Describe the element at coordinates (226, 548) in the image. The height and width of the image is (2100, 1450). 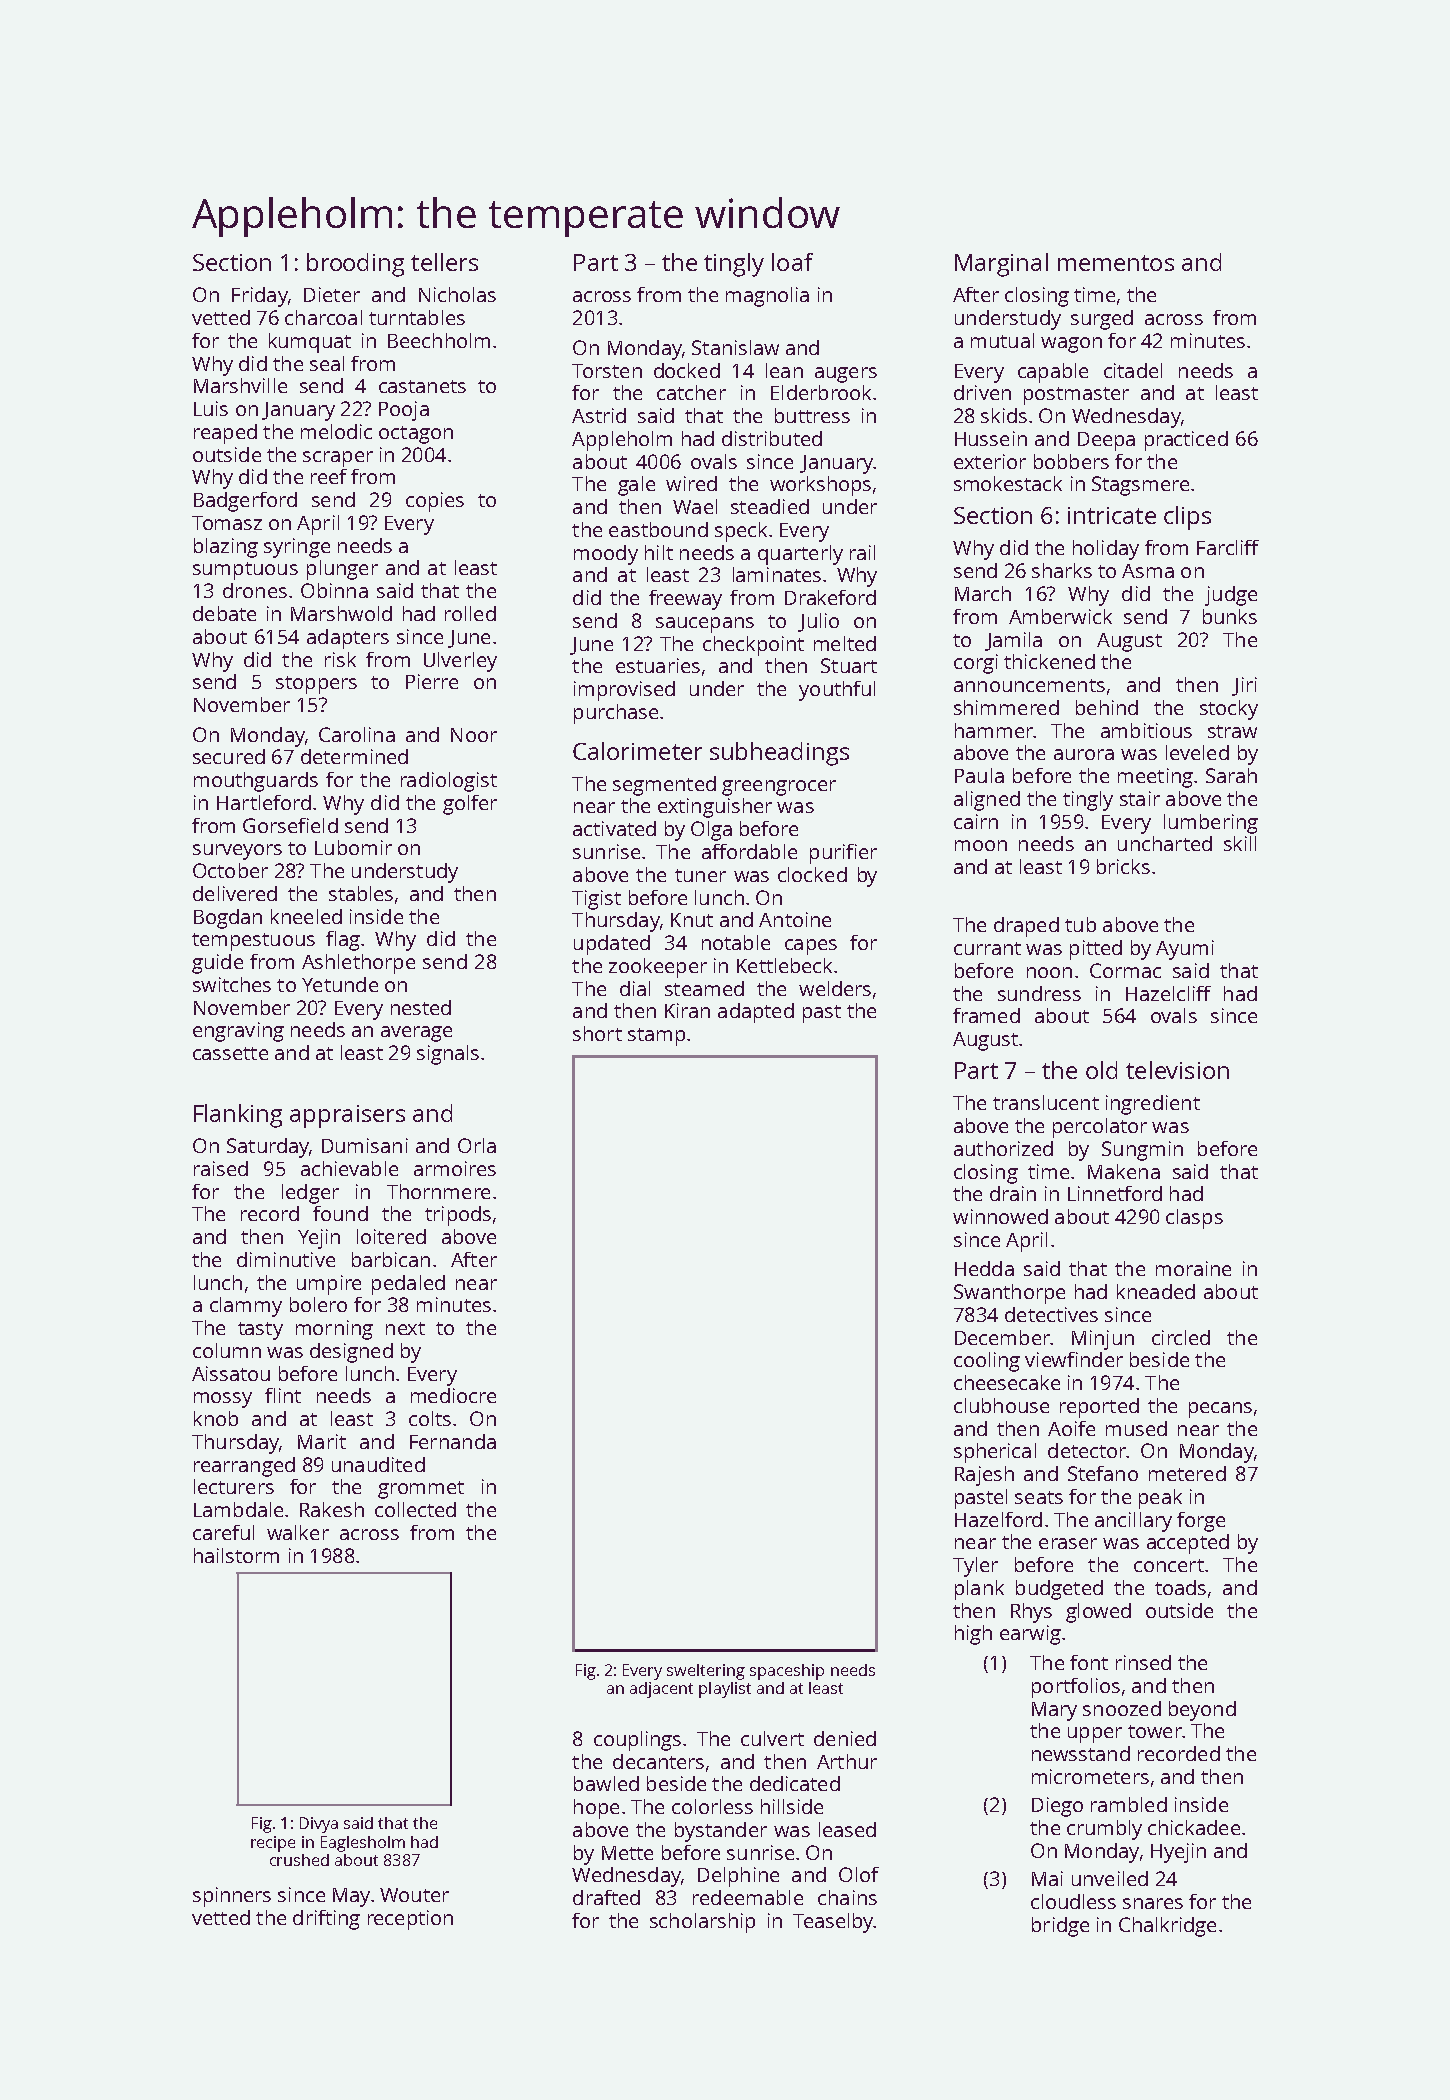
I see `blazing` at that location.
